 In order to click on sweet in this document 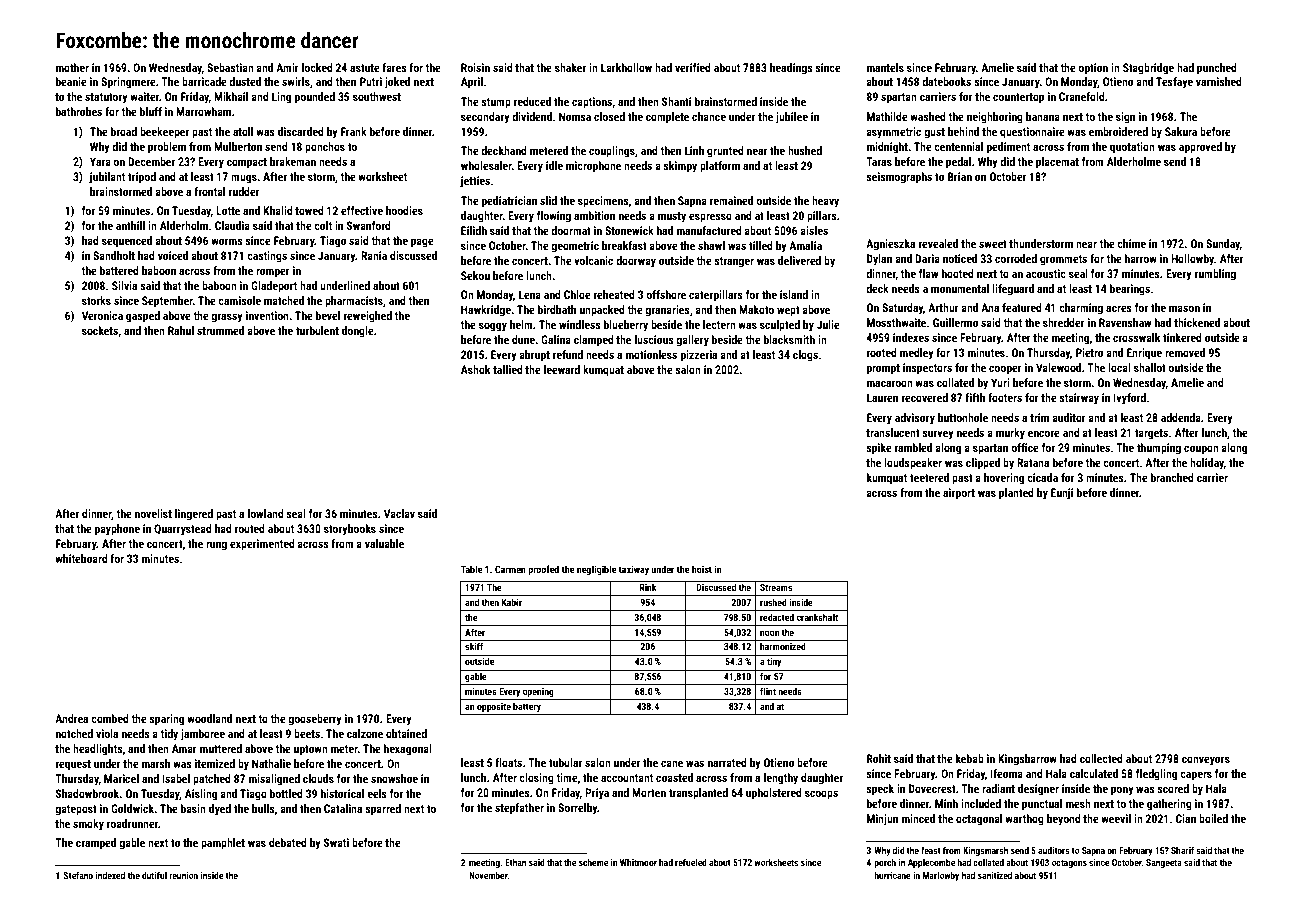, I will do `click(993, 244)`.
